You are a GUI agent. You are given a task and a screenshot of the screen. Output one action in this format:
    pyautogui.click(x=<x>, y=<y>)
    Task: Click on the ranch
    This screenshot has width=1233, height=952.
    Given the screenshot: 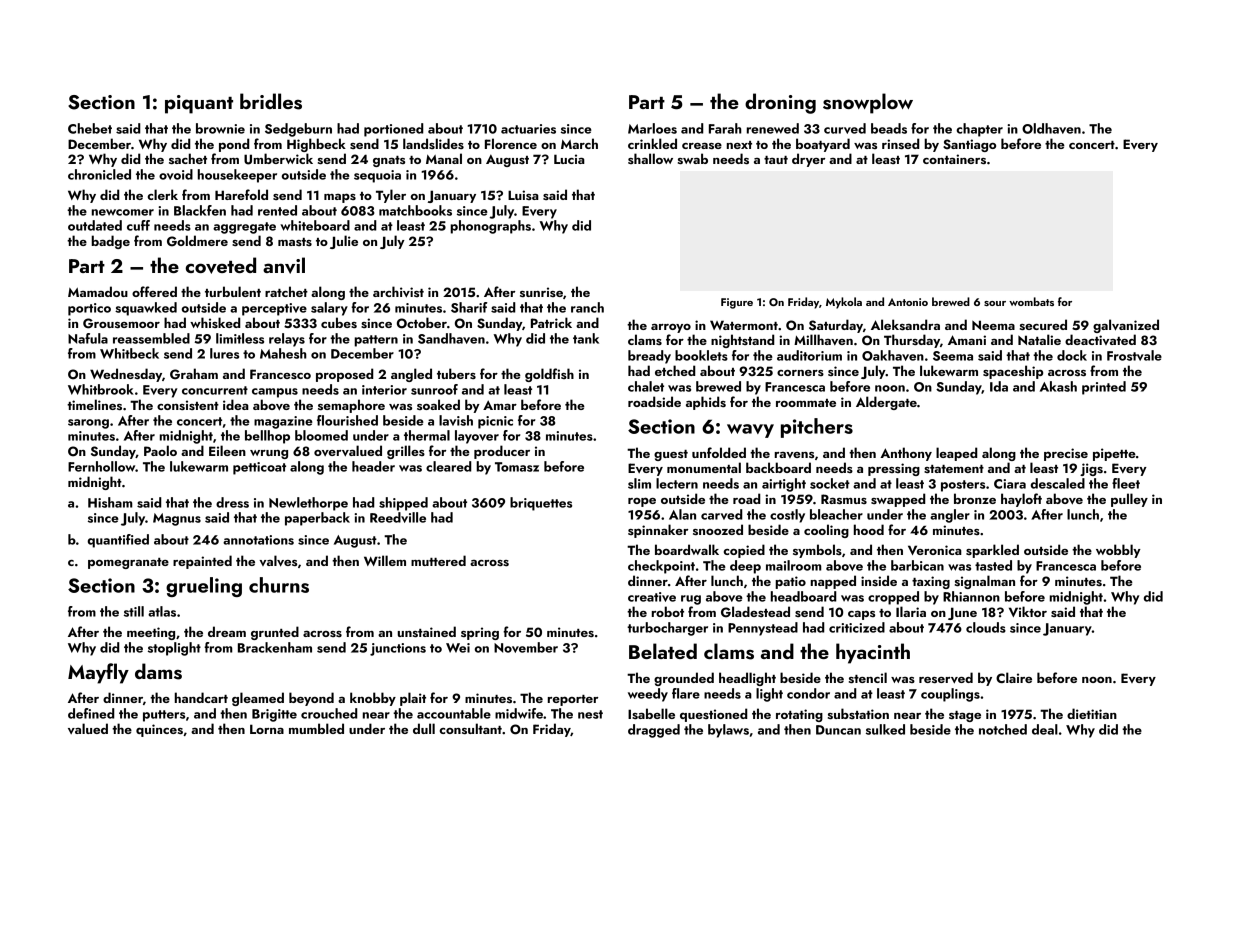 What is the action you would take?
    pyautogui.click(x=587, y=307)
